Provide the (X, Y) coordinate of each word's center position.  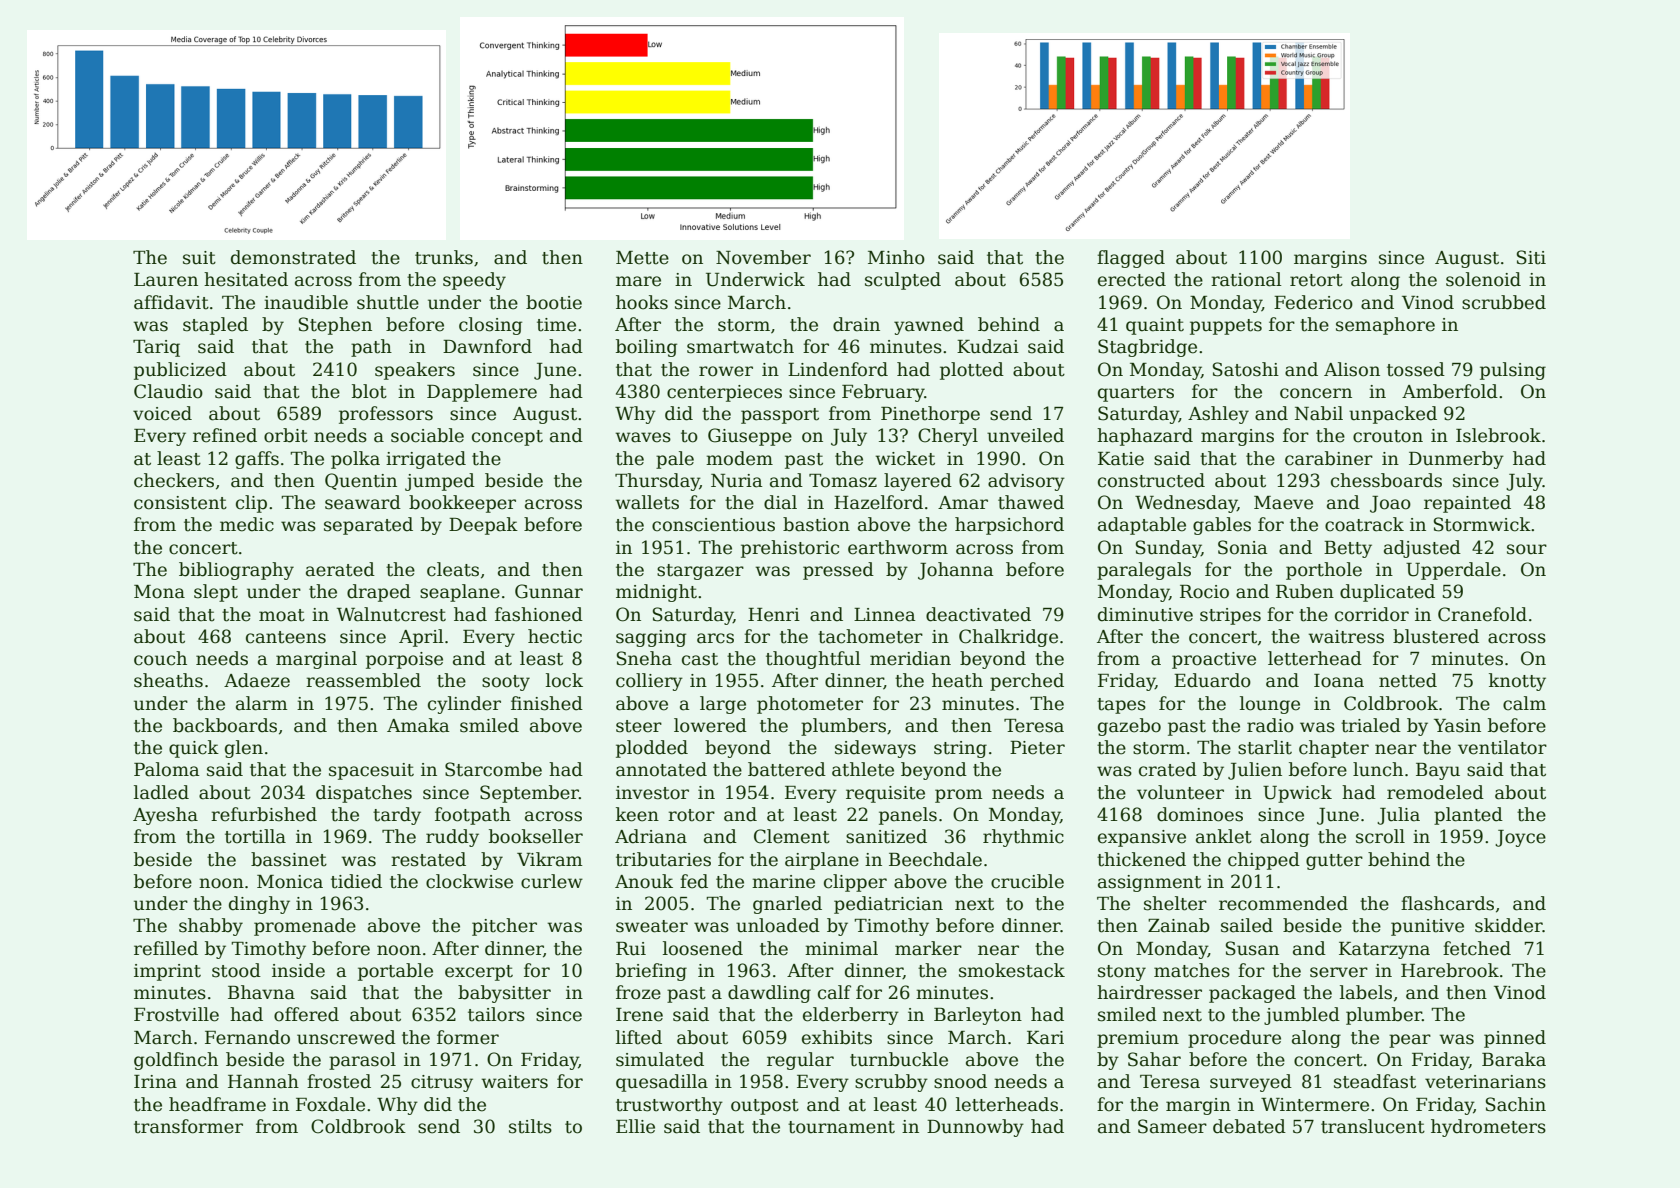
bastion (816, 524)
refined (225, 435)
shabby (211, 927)
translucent (1373, 1126)
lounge (1270, 705)
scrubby (891, 1083)
